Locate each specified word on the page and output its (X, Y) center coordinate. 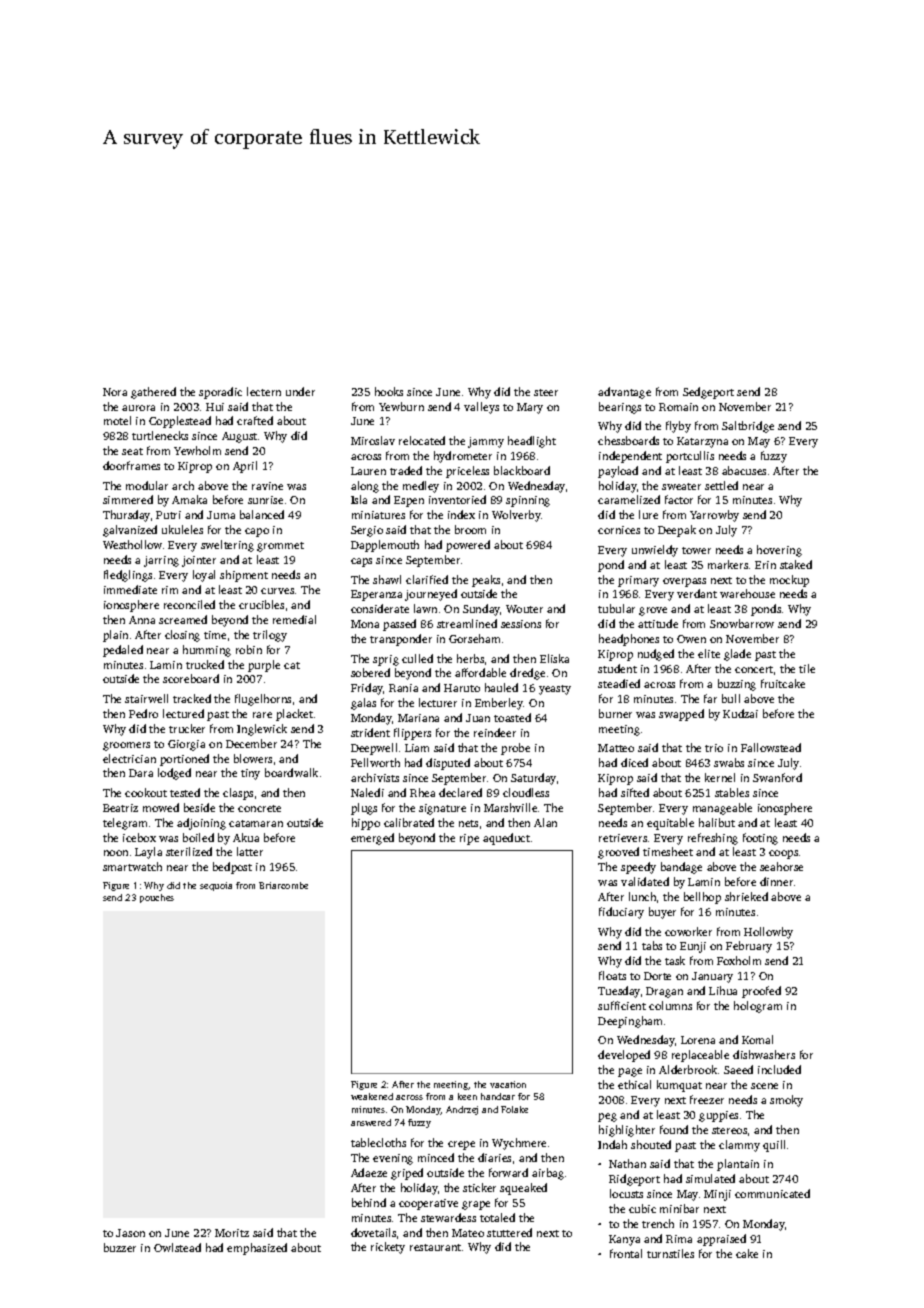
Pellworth (375, 762)
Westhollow (132, 544)
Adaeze (369, 1172)
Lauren (368, 471)
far (710, 698)
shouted (651, 1144)
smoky (786, 1101)
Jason (130, 1233)
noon (116, 853)
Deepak (677, 531)
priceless (467, 472)
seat (132, 451)
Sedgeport (708, 393)
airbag (548, 1174)
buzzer (120, 1247)
